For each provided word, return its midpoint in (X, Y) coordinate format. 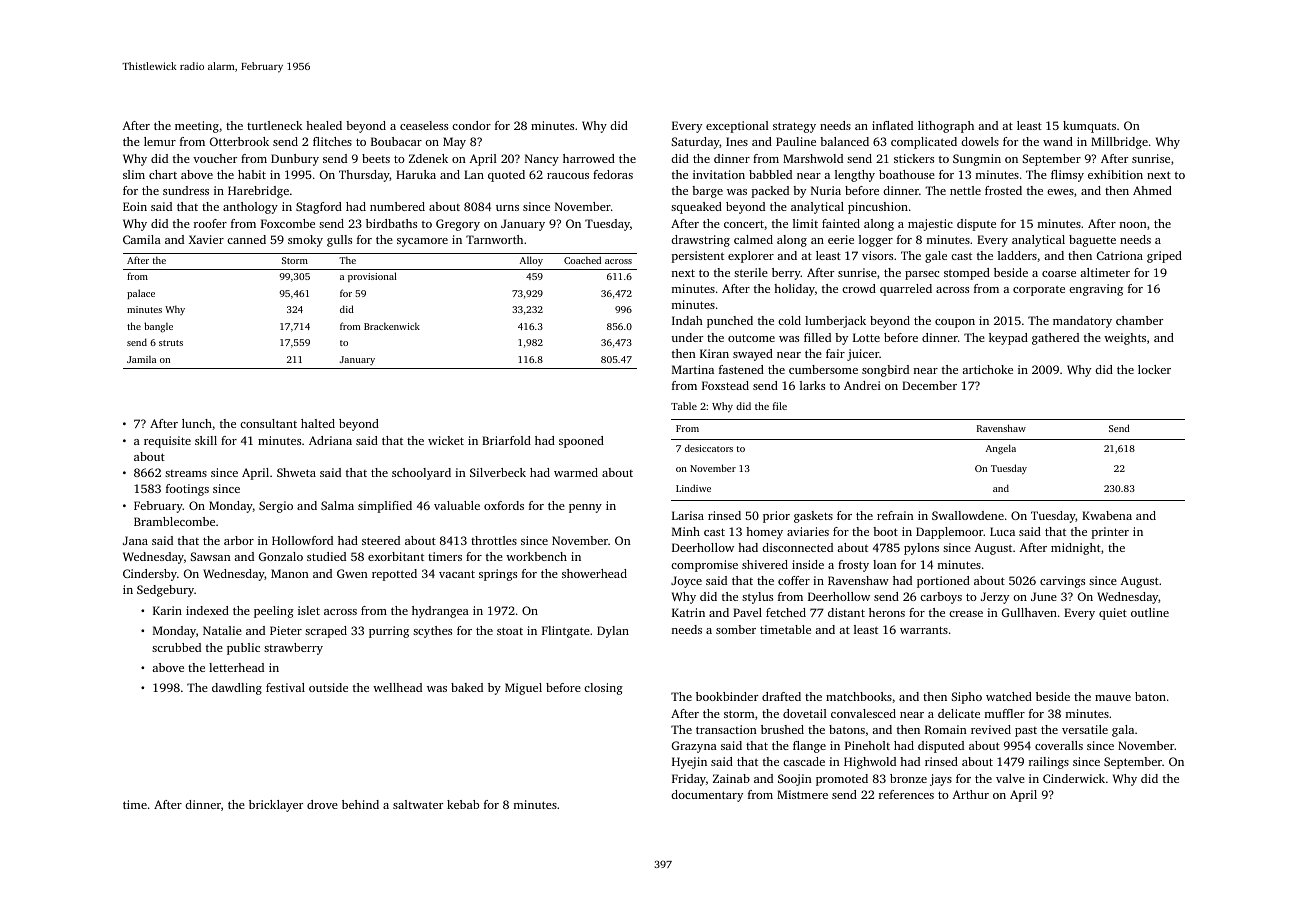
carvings (1062, 582)
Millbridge (1119, 143)
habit (252, 174)
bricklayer (276, 806)
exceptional (737, 127)
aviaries (808, 531)
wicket (446, 440)
